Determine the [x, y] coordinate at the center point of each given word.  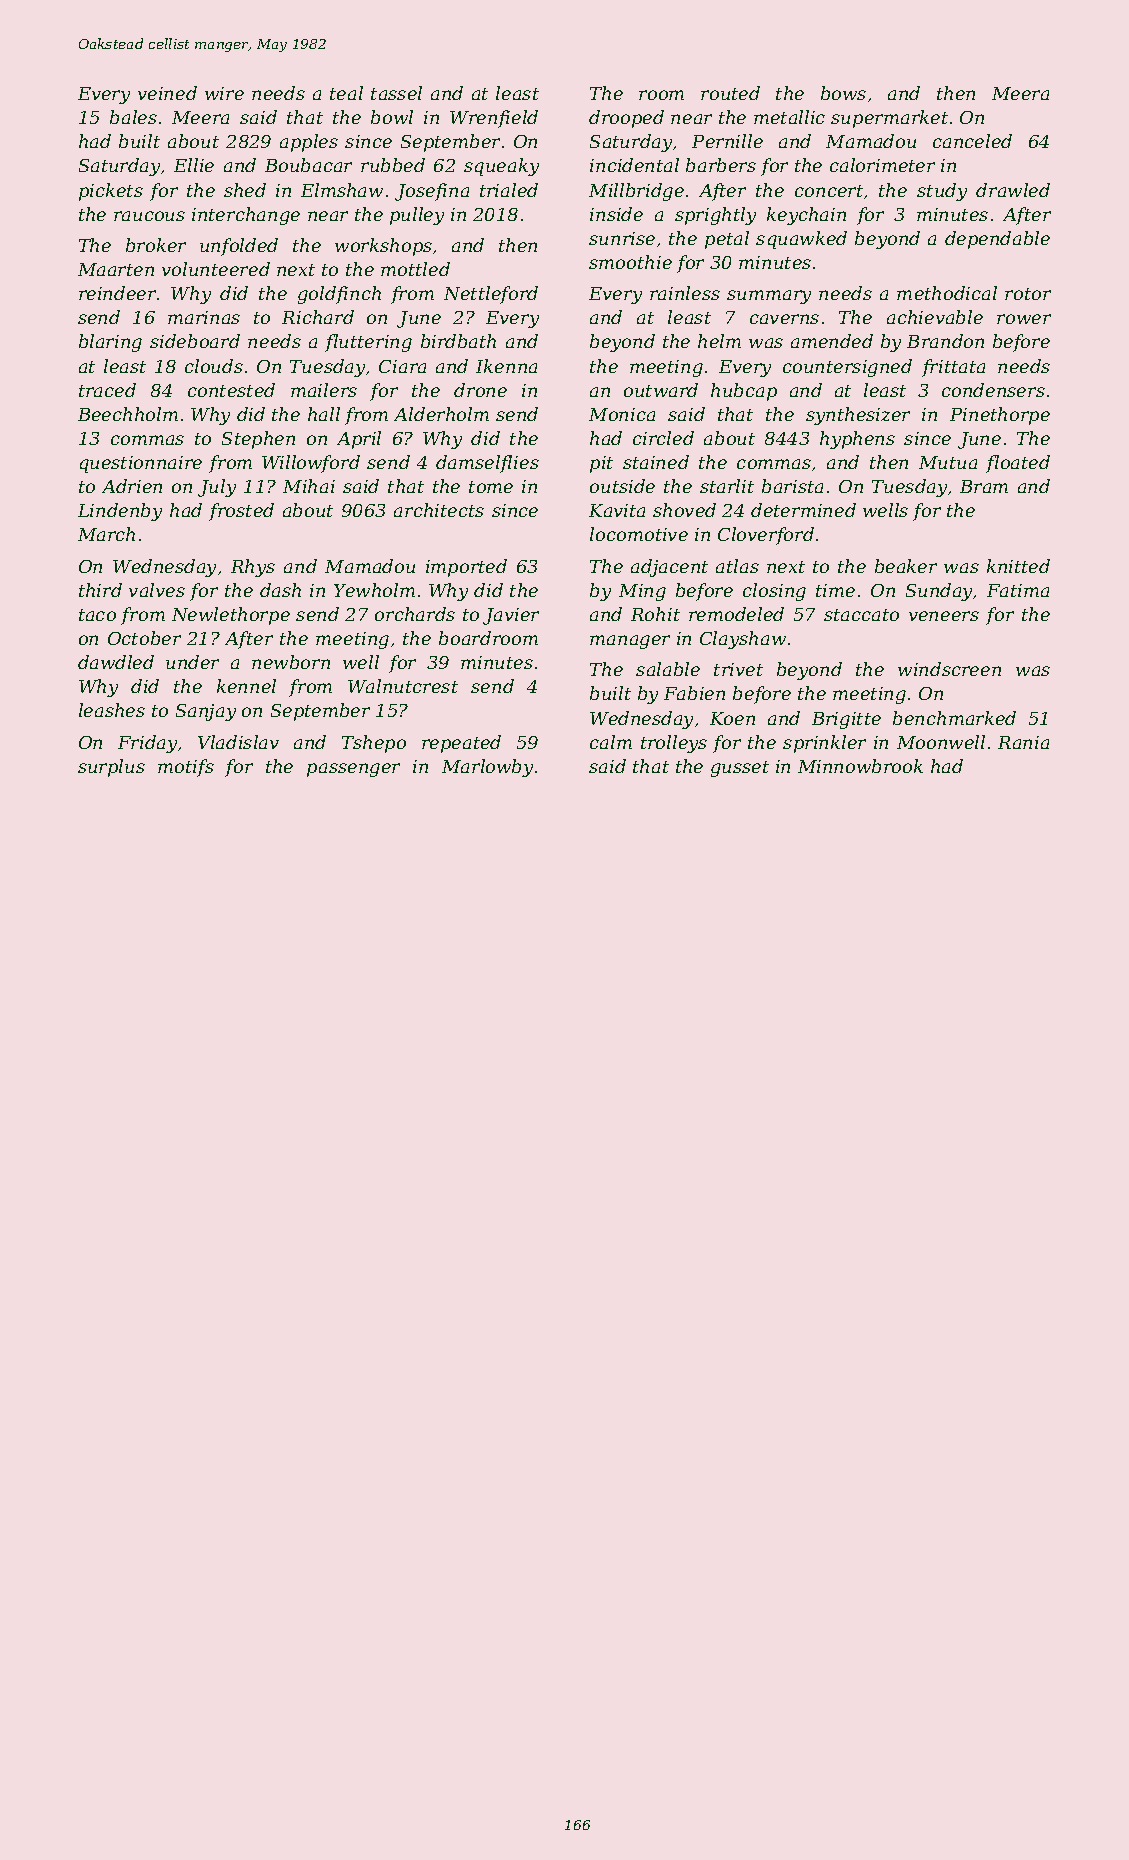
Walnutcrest [403, 686]
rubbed [393, 165]
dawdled [116, 662]
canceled [972, 141]
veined [167, 93]
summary [769, 297]
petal [727, 240]
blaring [110, 343]
